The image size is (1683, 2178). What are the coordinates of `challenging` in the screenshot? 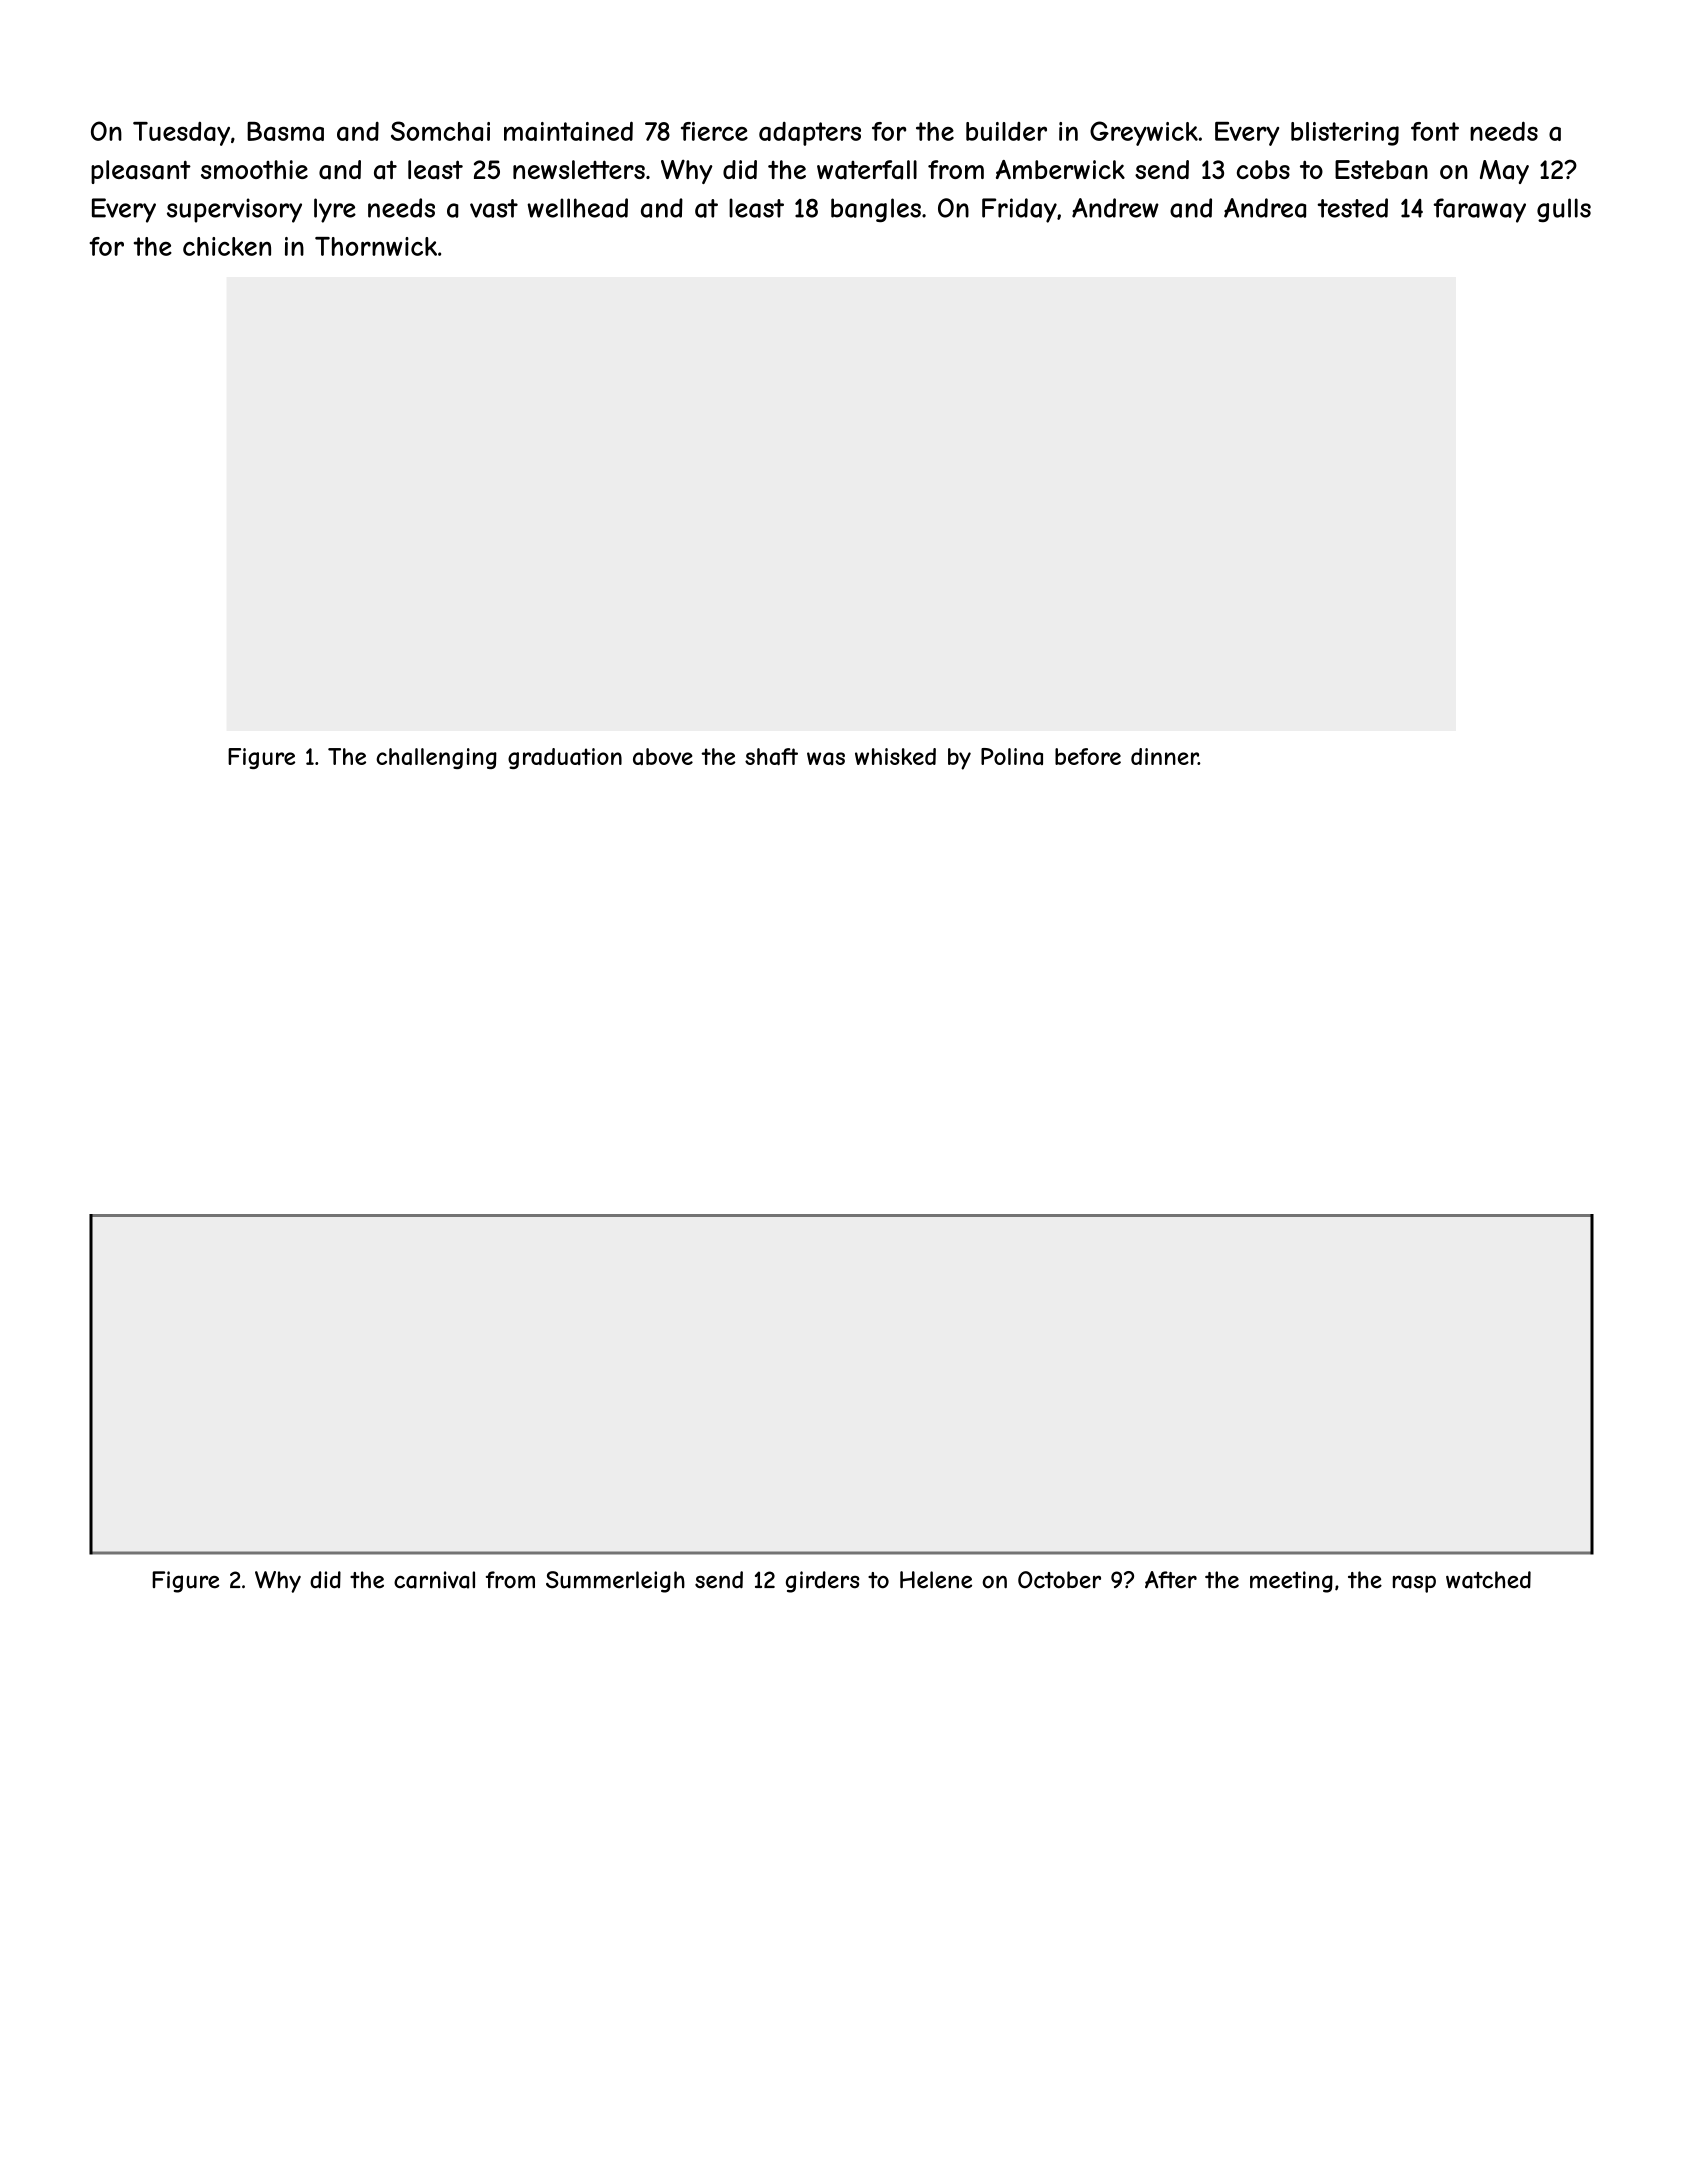 It's located at (436, 758).
